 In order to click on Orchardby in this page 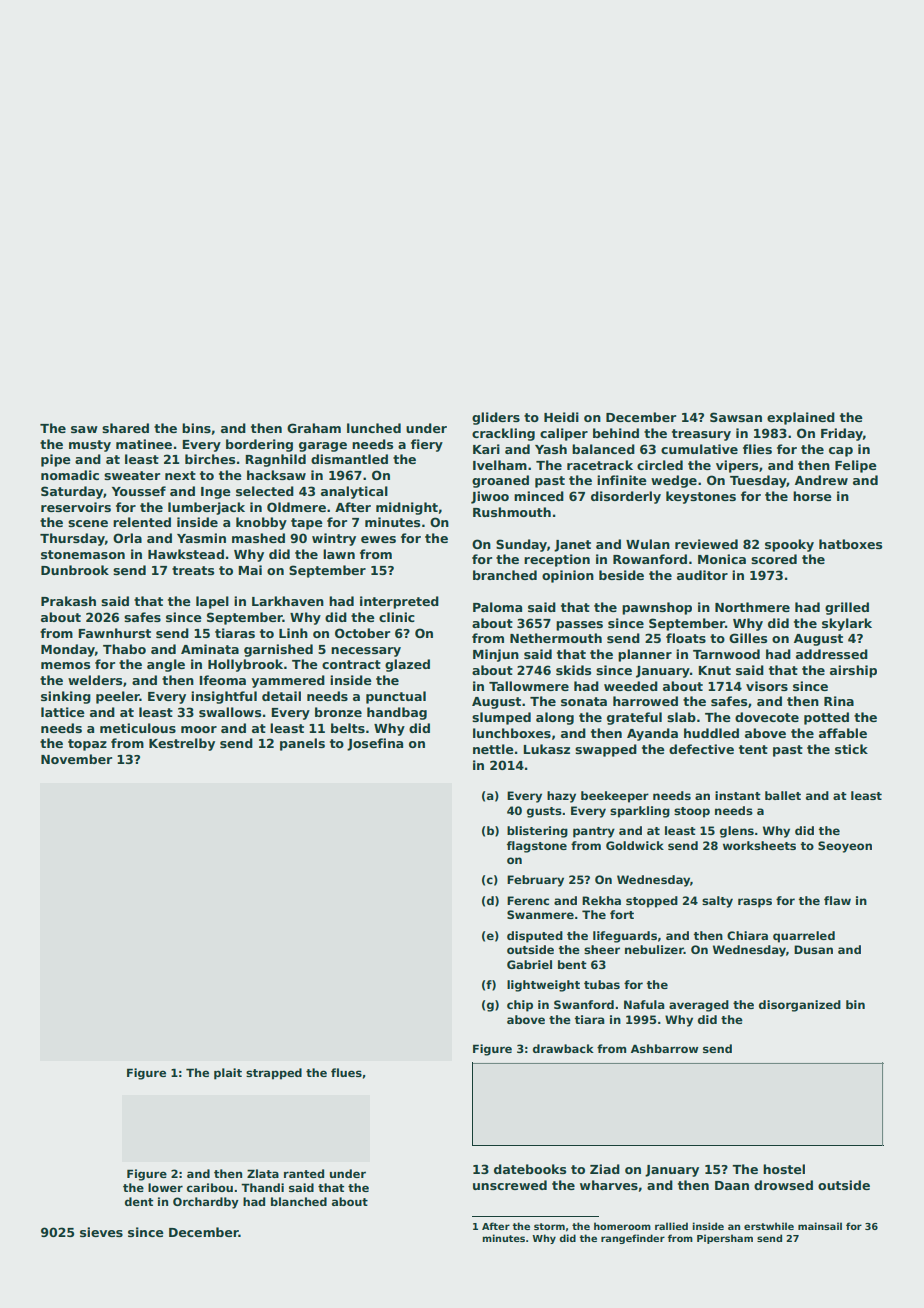, I will do `click(206, 1203)`.
